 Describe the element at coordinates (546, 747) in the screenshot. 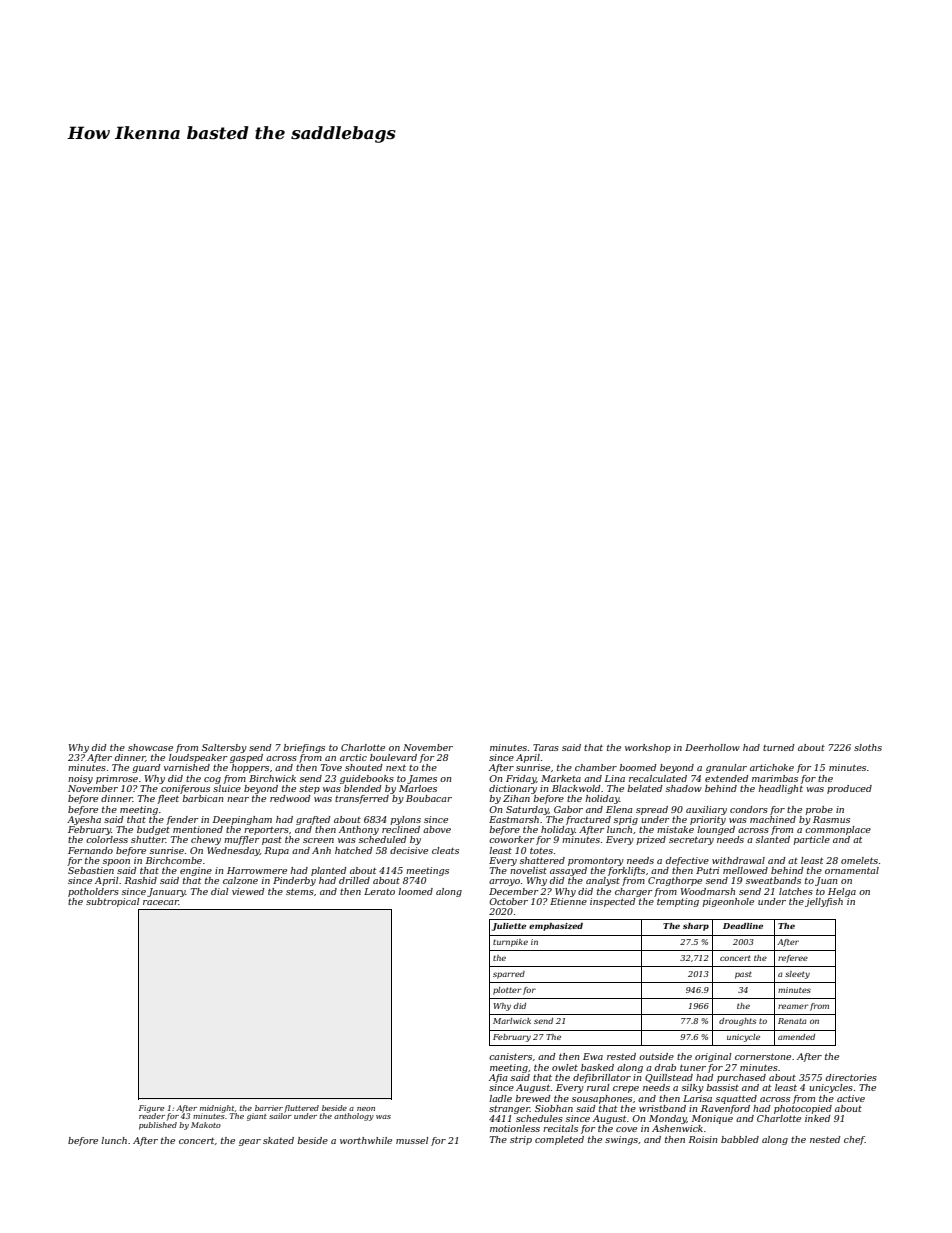

I see `Taras` at that location.
